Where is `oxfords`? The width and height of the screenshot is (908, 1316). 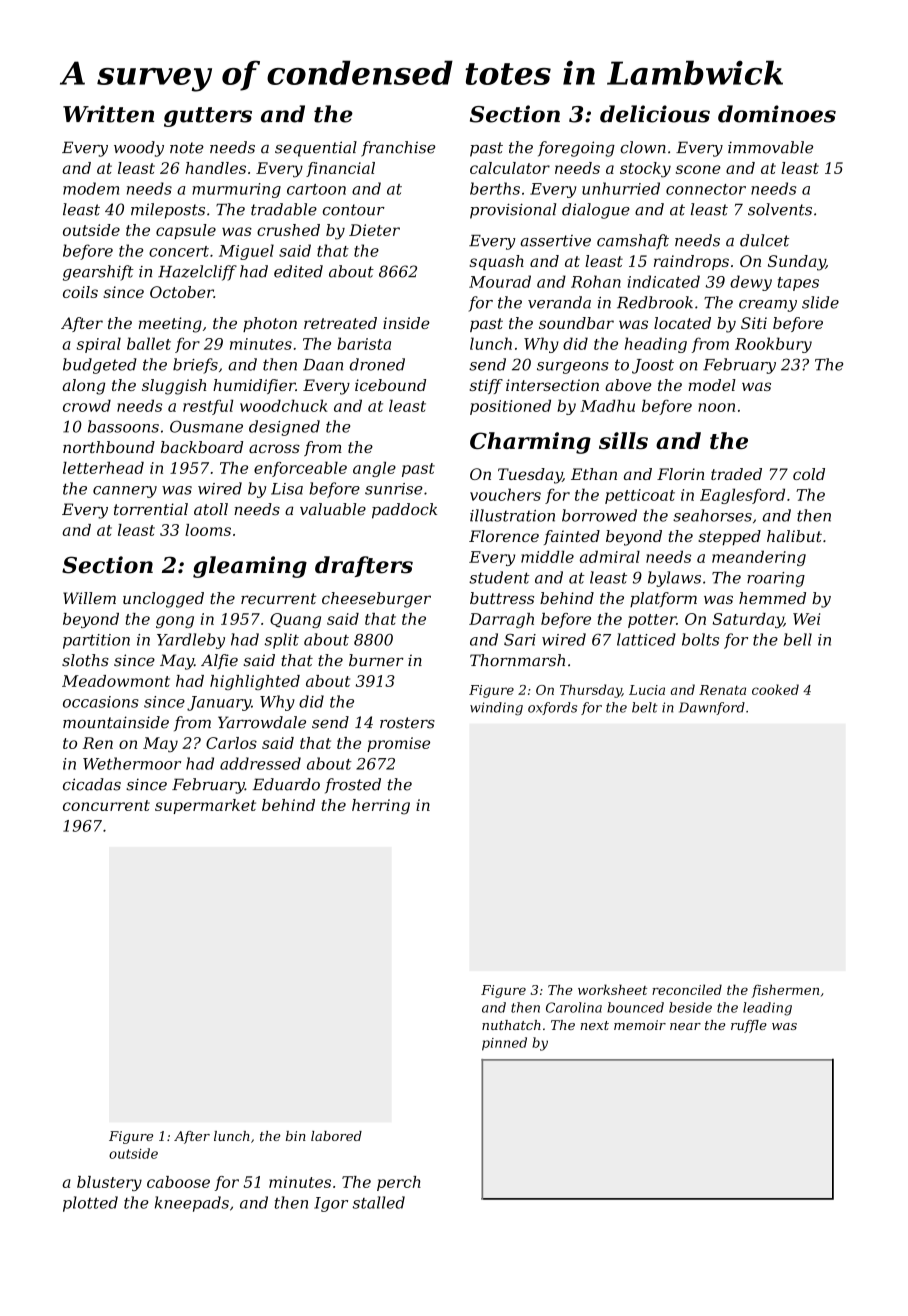 oxfords is located at coordinates (552, 708).
